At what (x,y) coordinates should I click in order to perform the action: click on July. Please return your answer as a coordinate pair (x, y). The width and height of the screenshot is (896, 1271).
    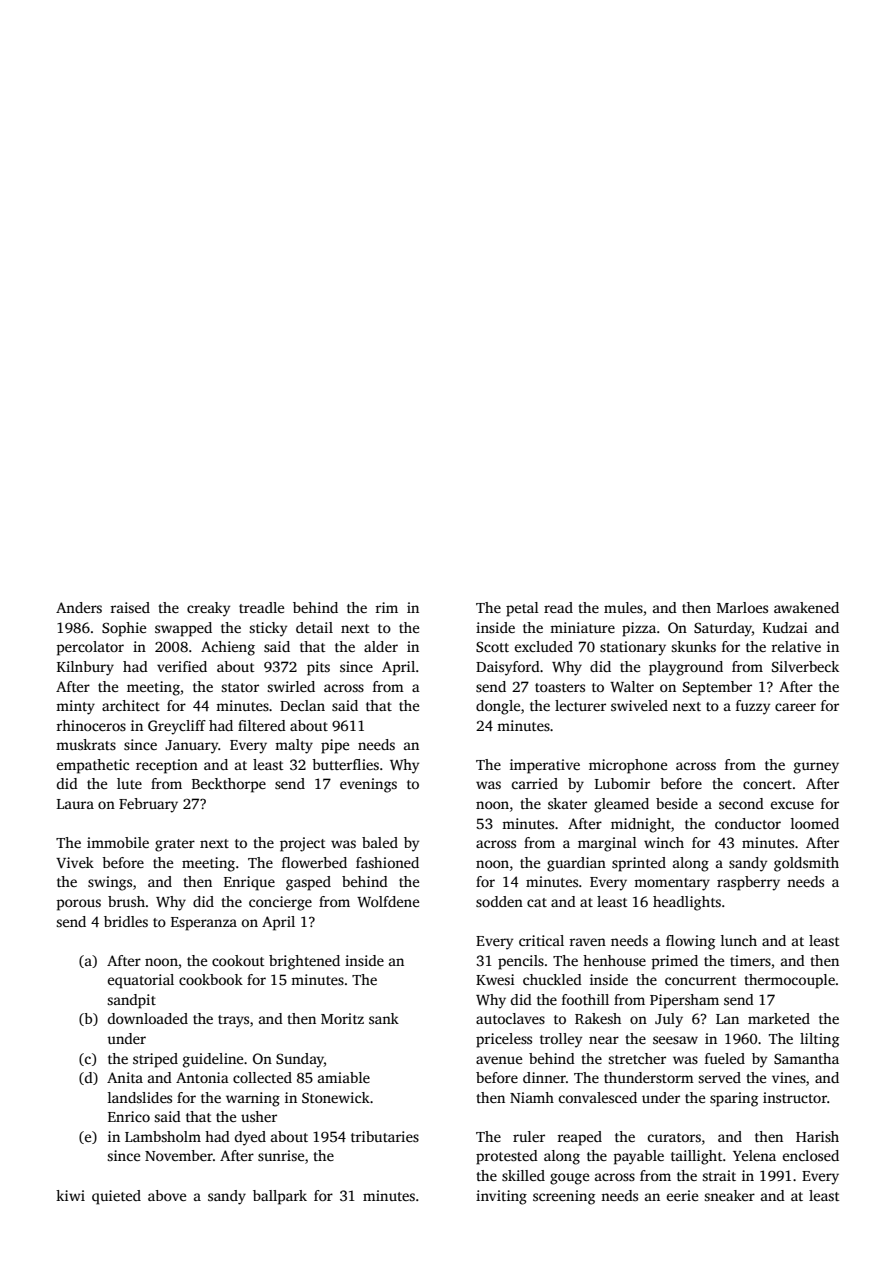
    Looking at the image, I should click on (669, 1020).
